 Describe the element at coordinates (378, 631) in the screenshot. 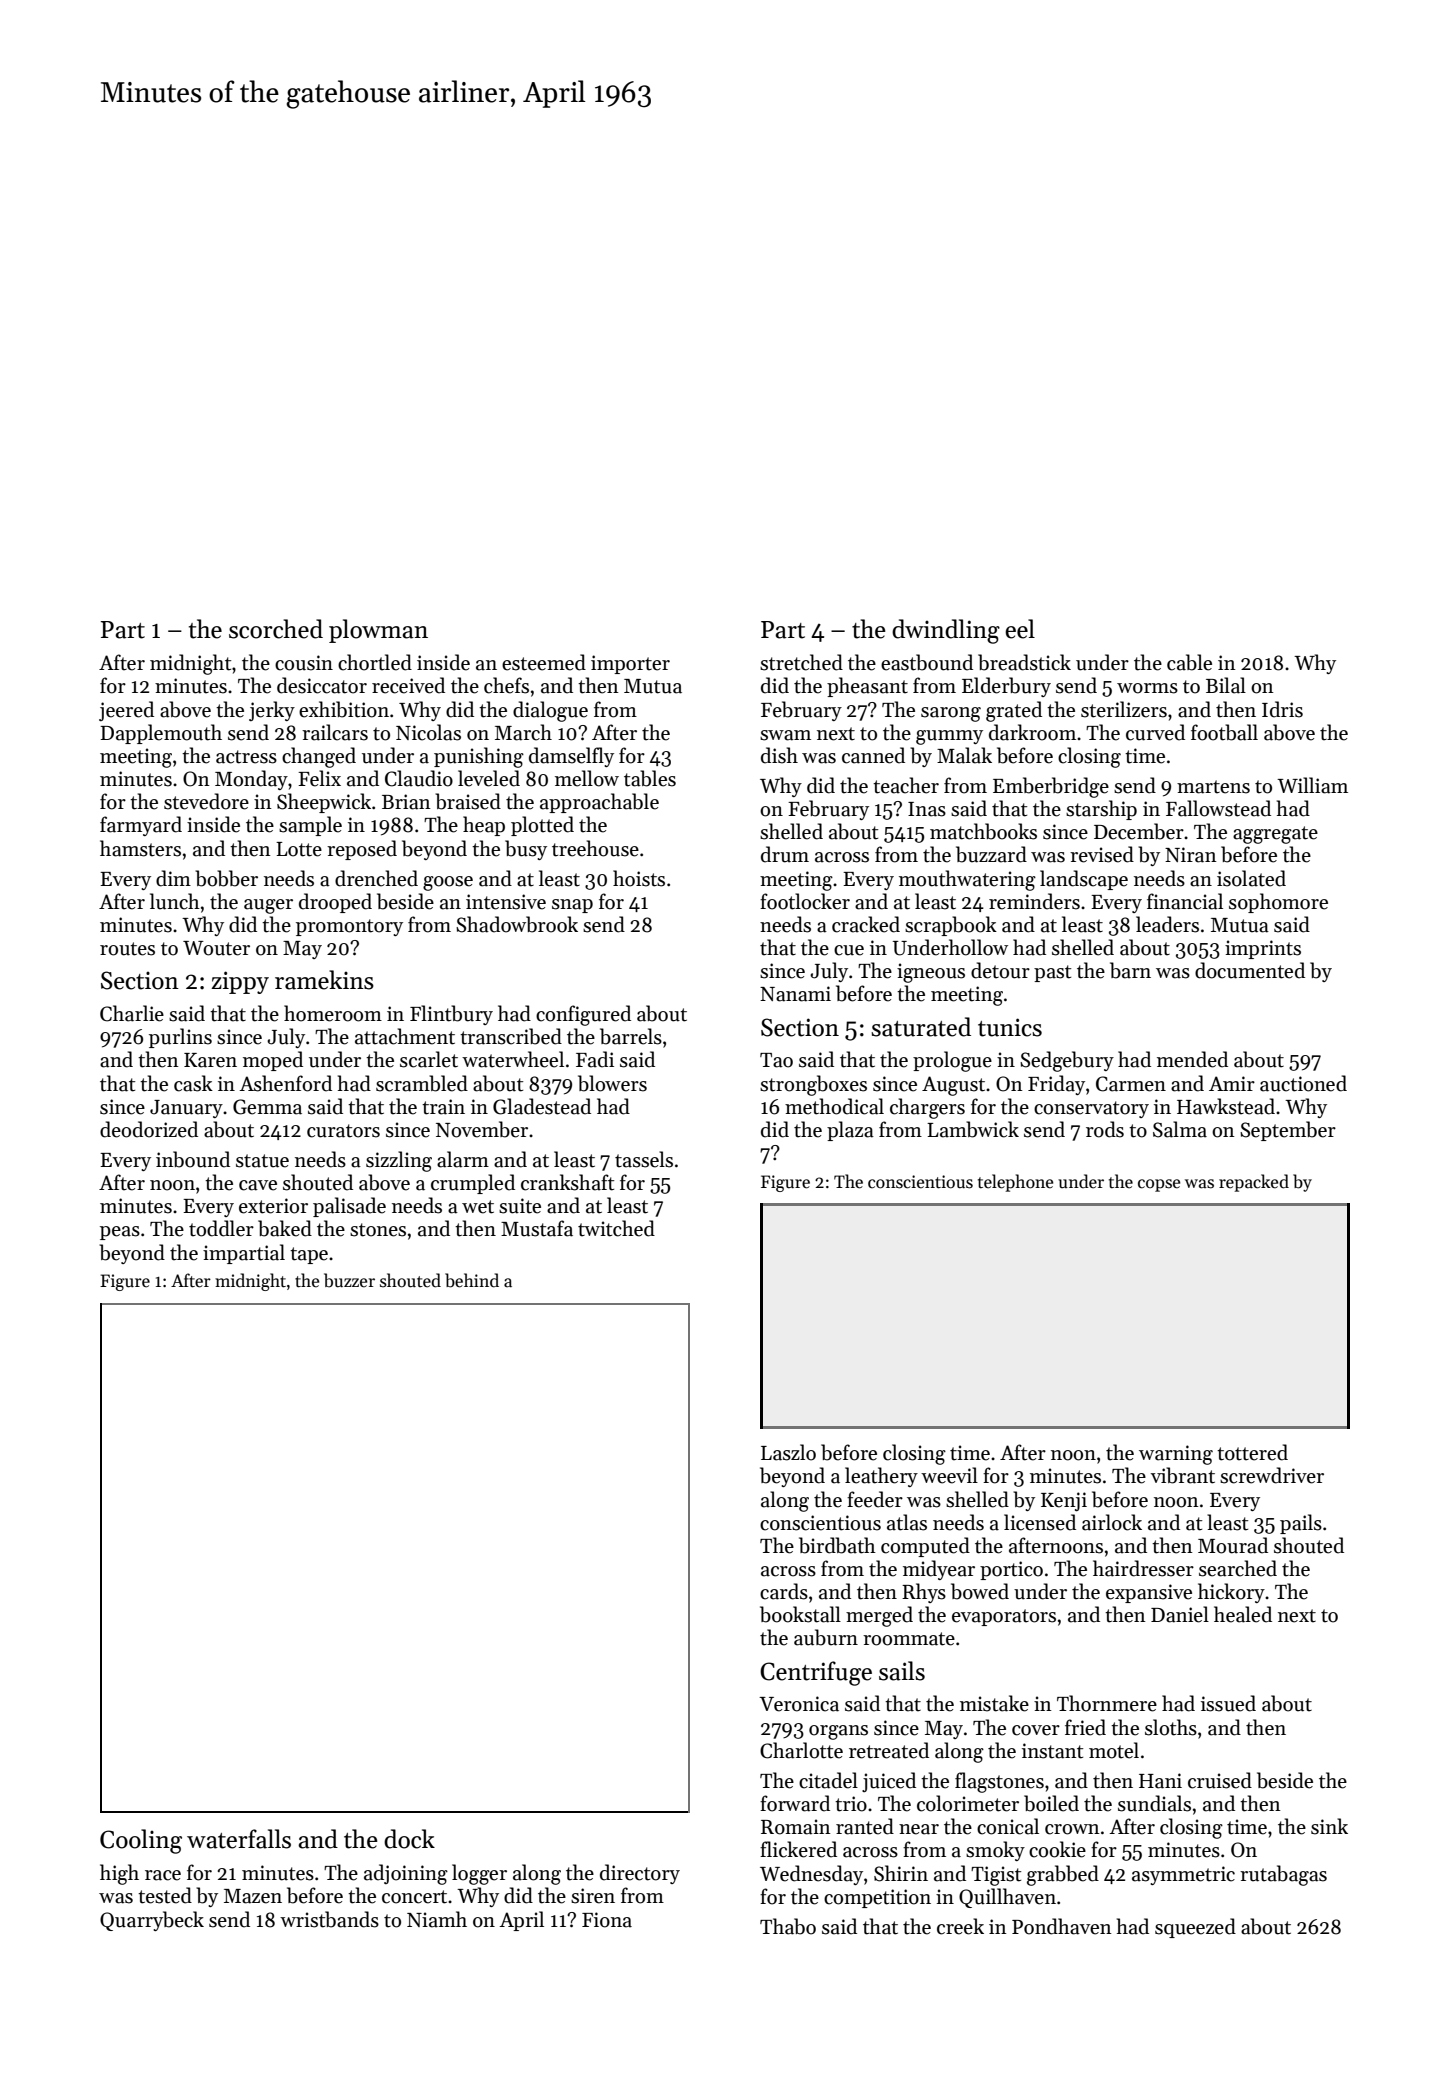

I see `plowman` at that location.
